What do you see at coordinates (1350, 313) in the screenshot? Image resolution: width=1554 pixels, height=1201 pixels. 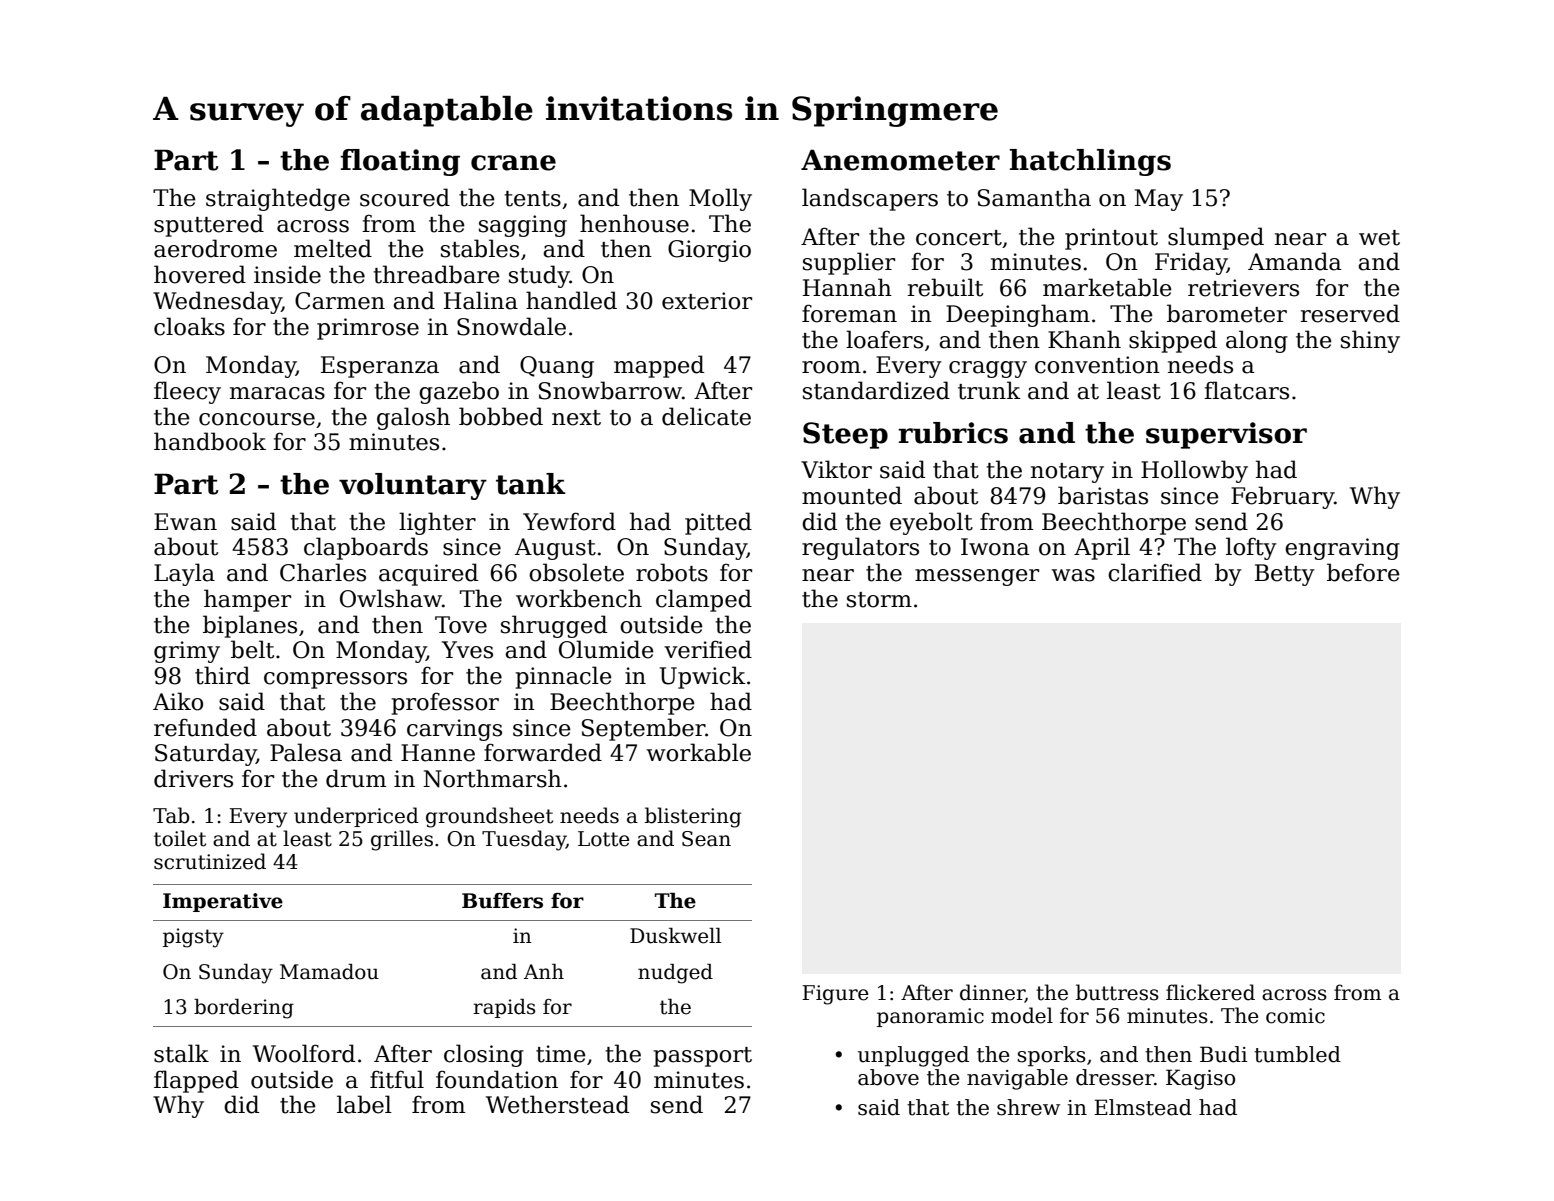 I see `reserved` at bounding box center [1350, 313].
